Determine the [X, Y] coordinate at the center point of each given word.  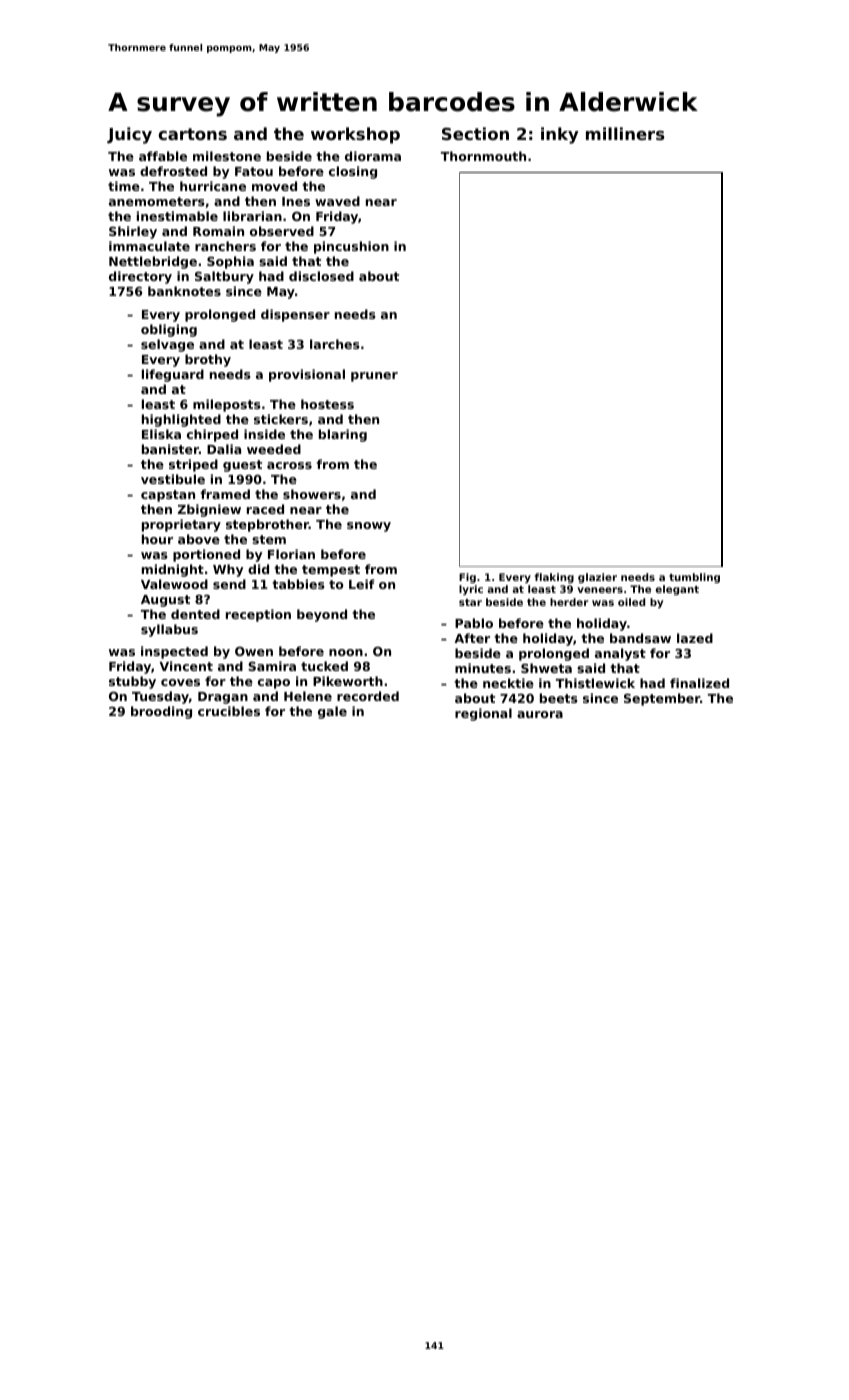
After [472, 638]
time [124, 186]
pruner [374, 377]
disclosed [321, 276]
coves [180, 682]
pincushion [351, 247]
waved [337, 201]
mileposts [227, 405]
